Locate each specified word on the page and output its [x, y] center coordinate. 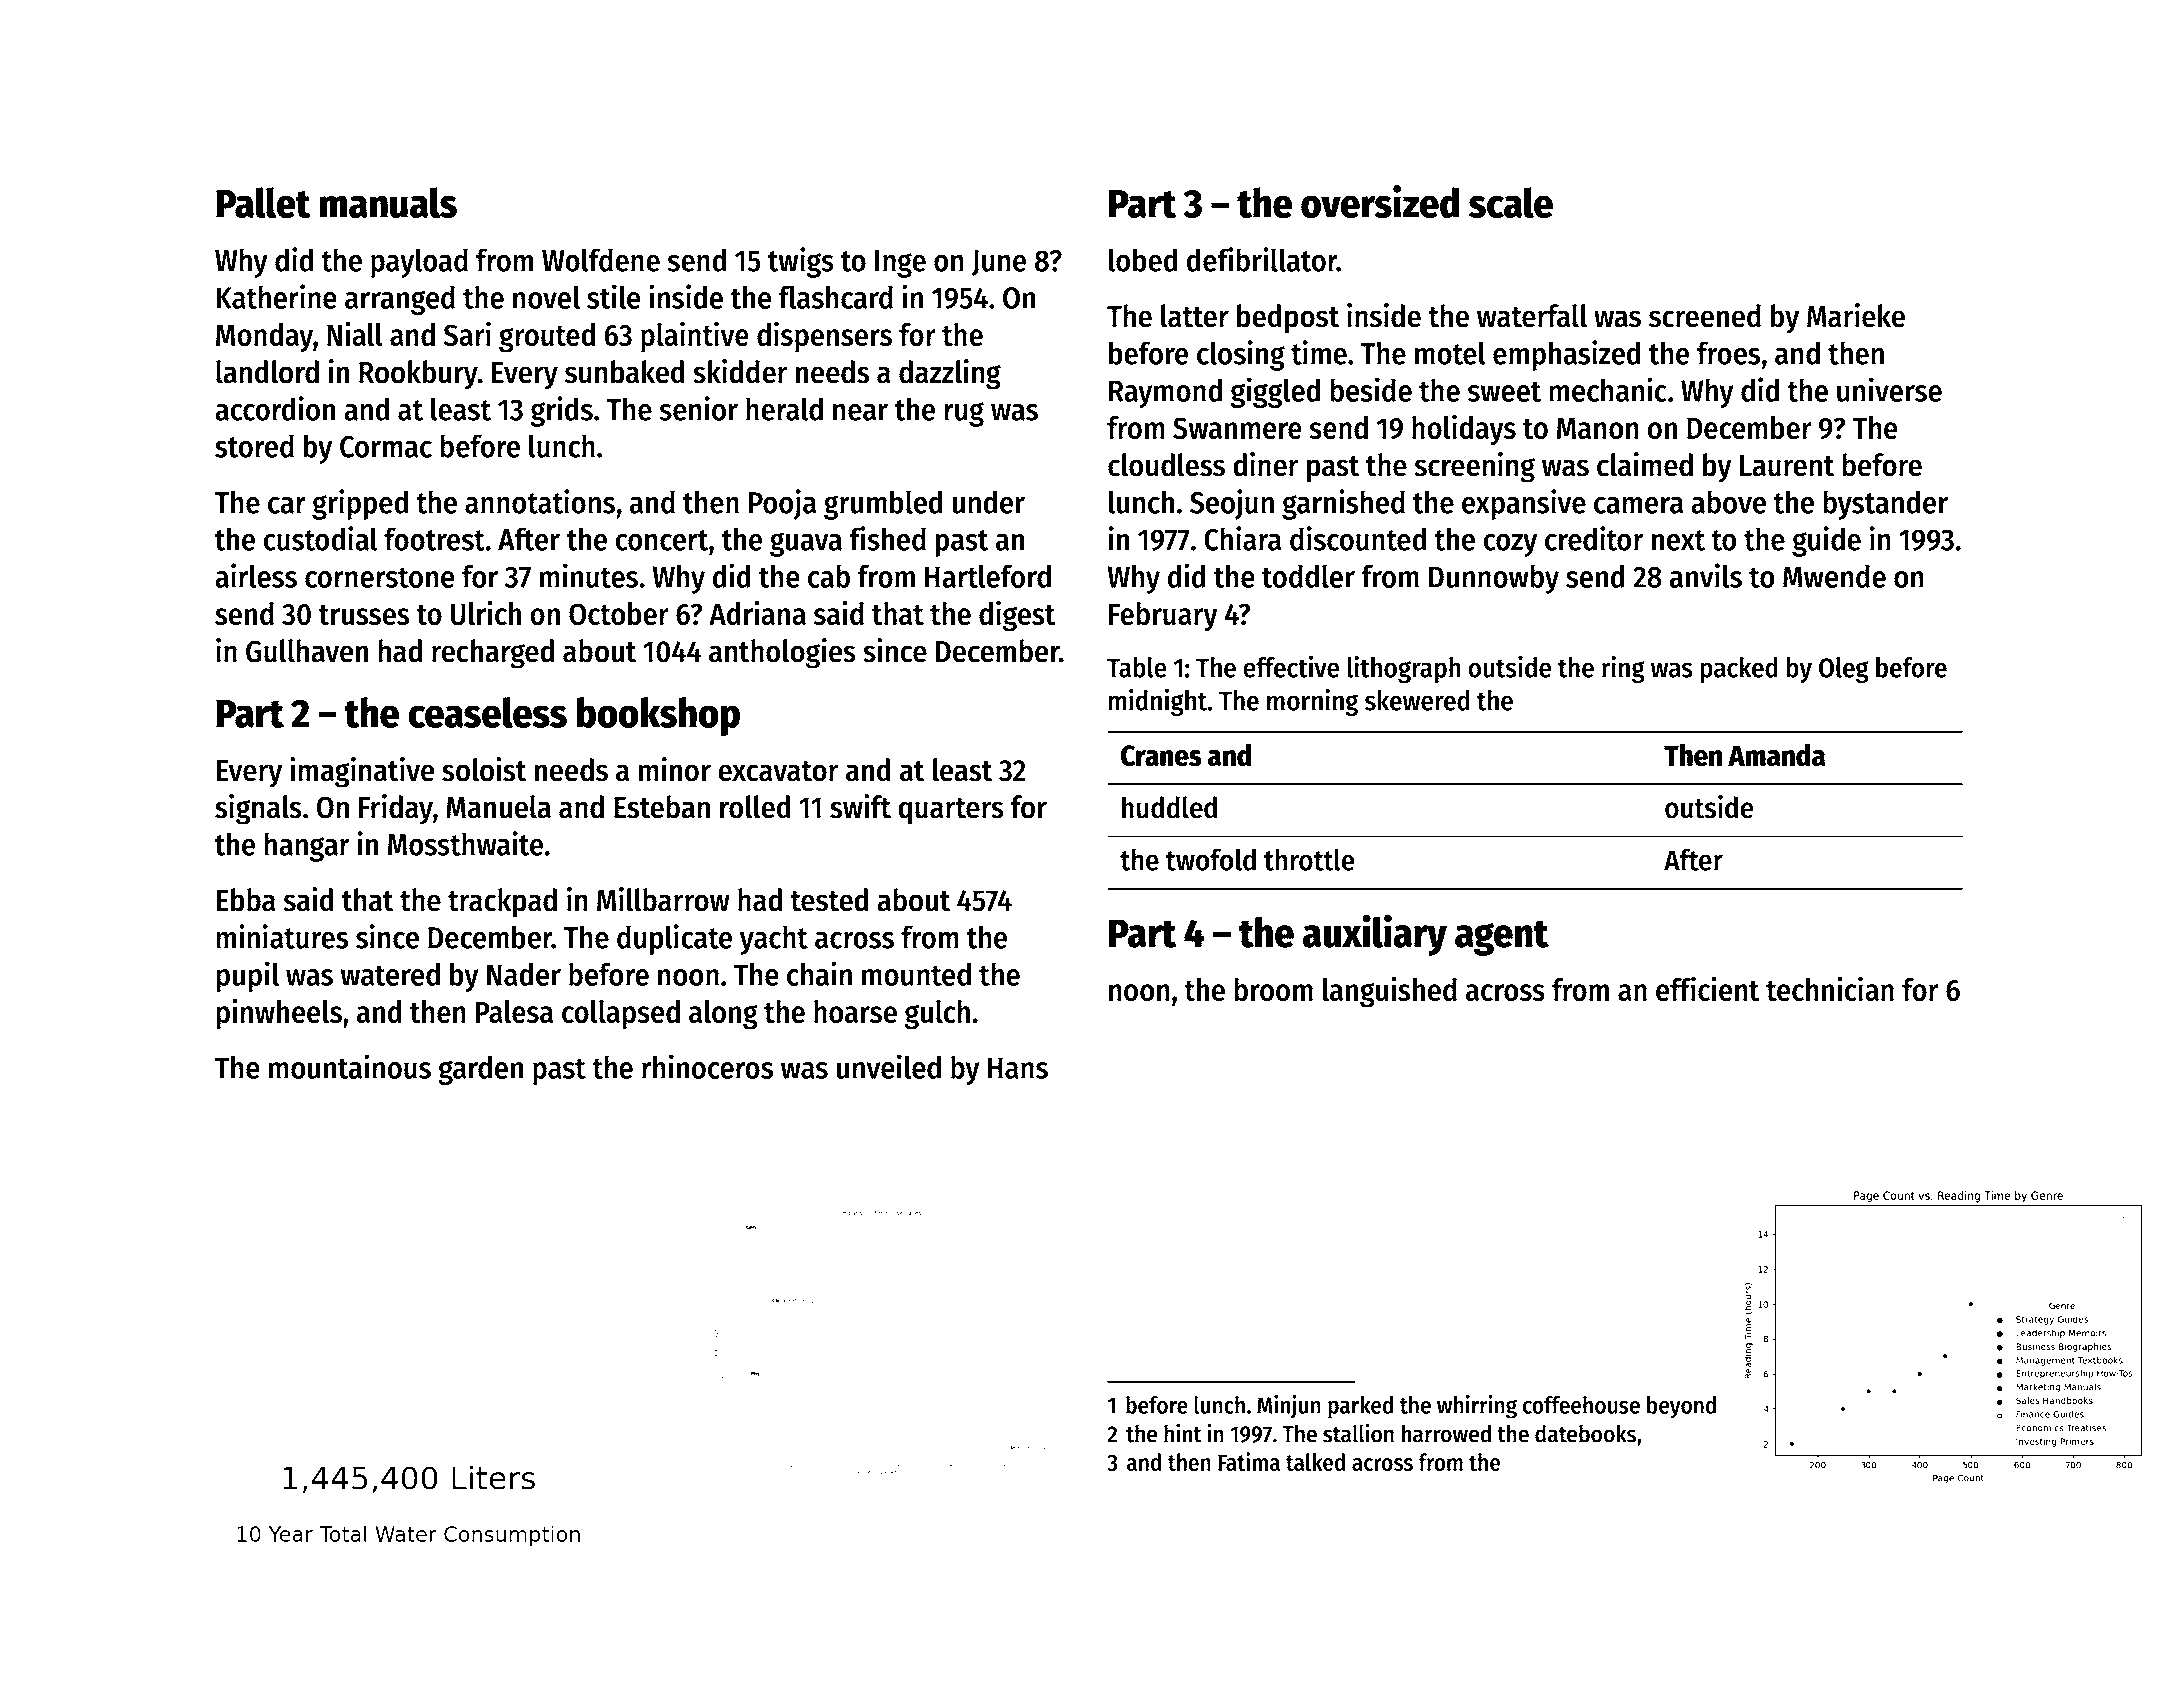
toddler [1308, 576]
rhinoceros [707, 1066]
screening [1475, 467]
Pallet [263, 203]
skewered [1417, 700]
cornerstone [380, 577]
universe [1889, 389]
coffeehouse [1581, 1405]
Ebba [246, 900]
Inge [900, 264]
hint [1183, 1433]
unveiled [888, 1066]
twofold [1211, 859]
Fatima [1249, 1461]
